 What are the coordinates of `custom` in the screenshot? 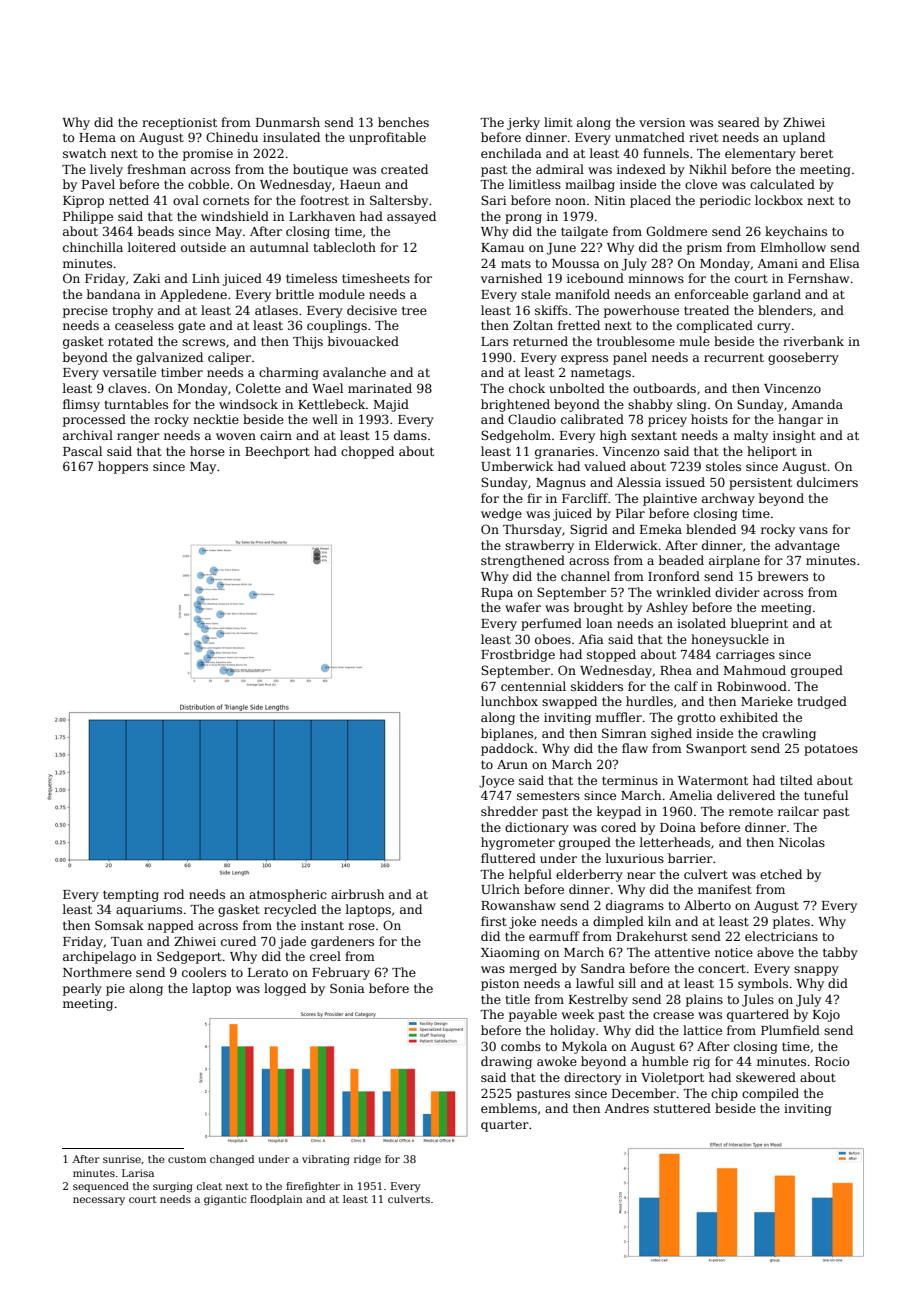 It's located at (187, 1159).
